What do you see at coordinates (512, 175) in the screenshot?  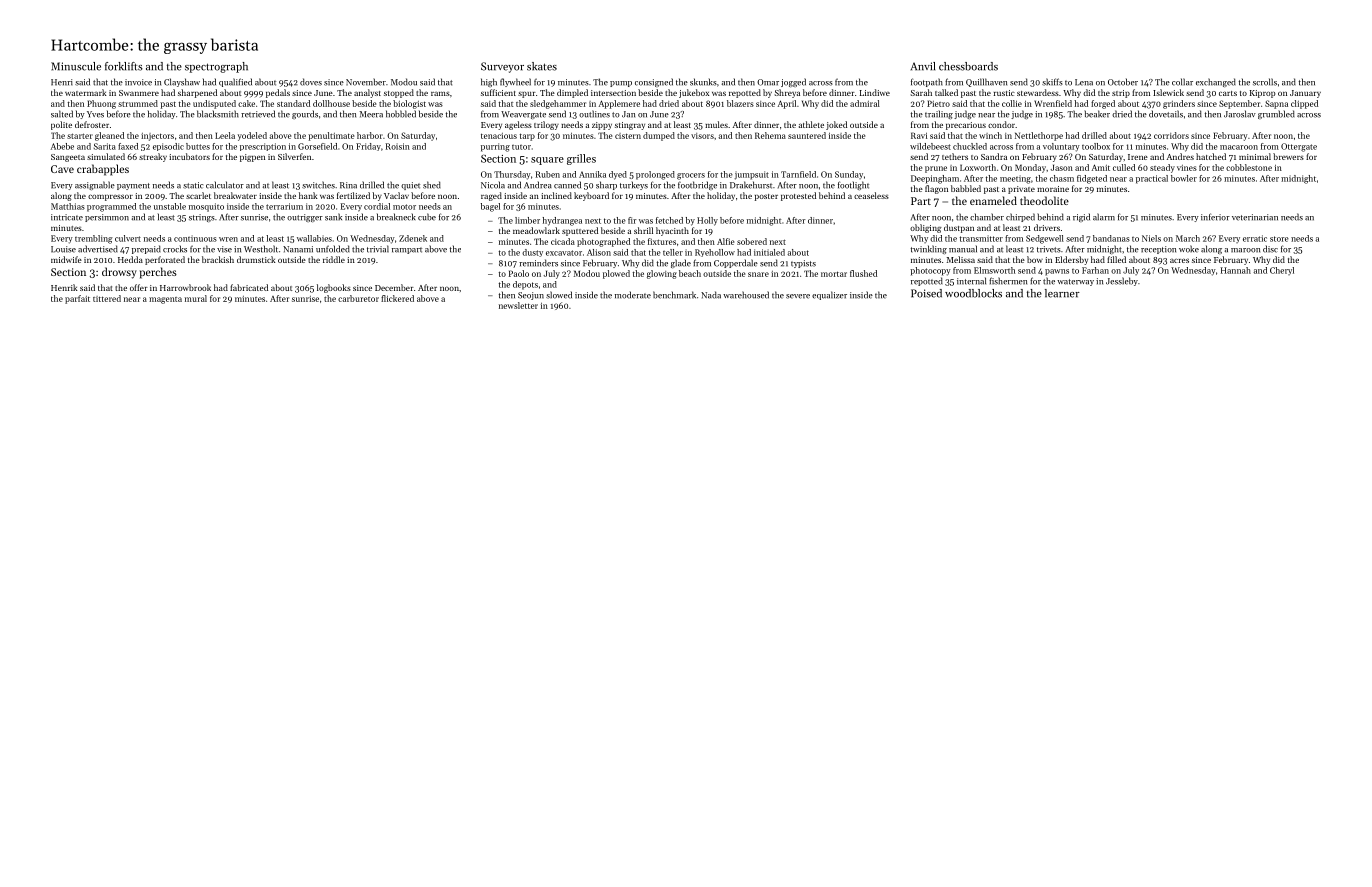 I see `Thursday` at bounding box center [512, 175].
